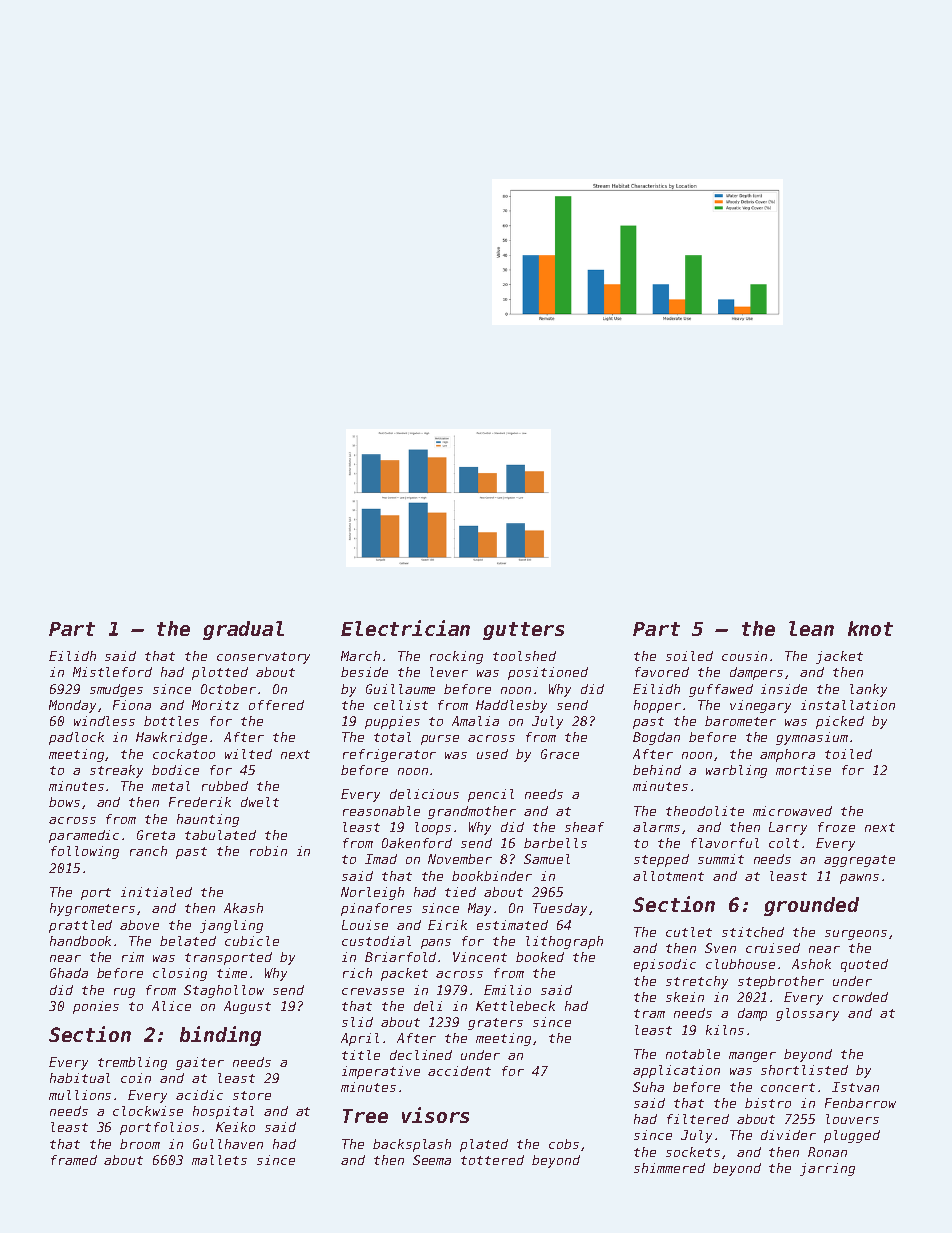 This page has width=952, height=1233. What do you see at coordinates (492, 754) in the page?
I see `used` at bounding box center [492, 754].
